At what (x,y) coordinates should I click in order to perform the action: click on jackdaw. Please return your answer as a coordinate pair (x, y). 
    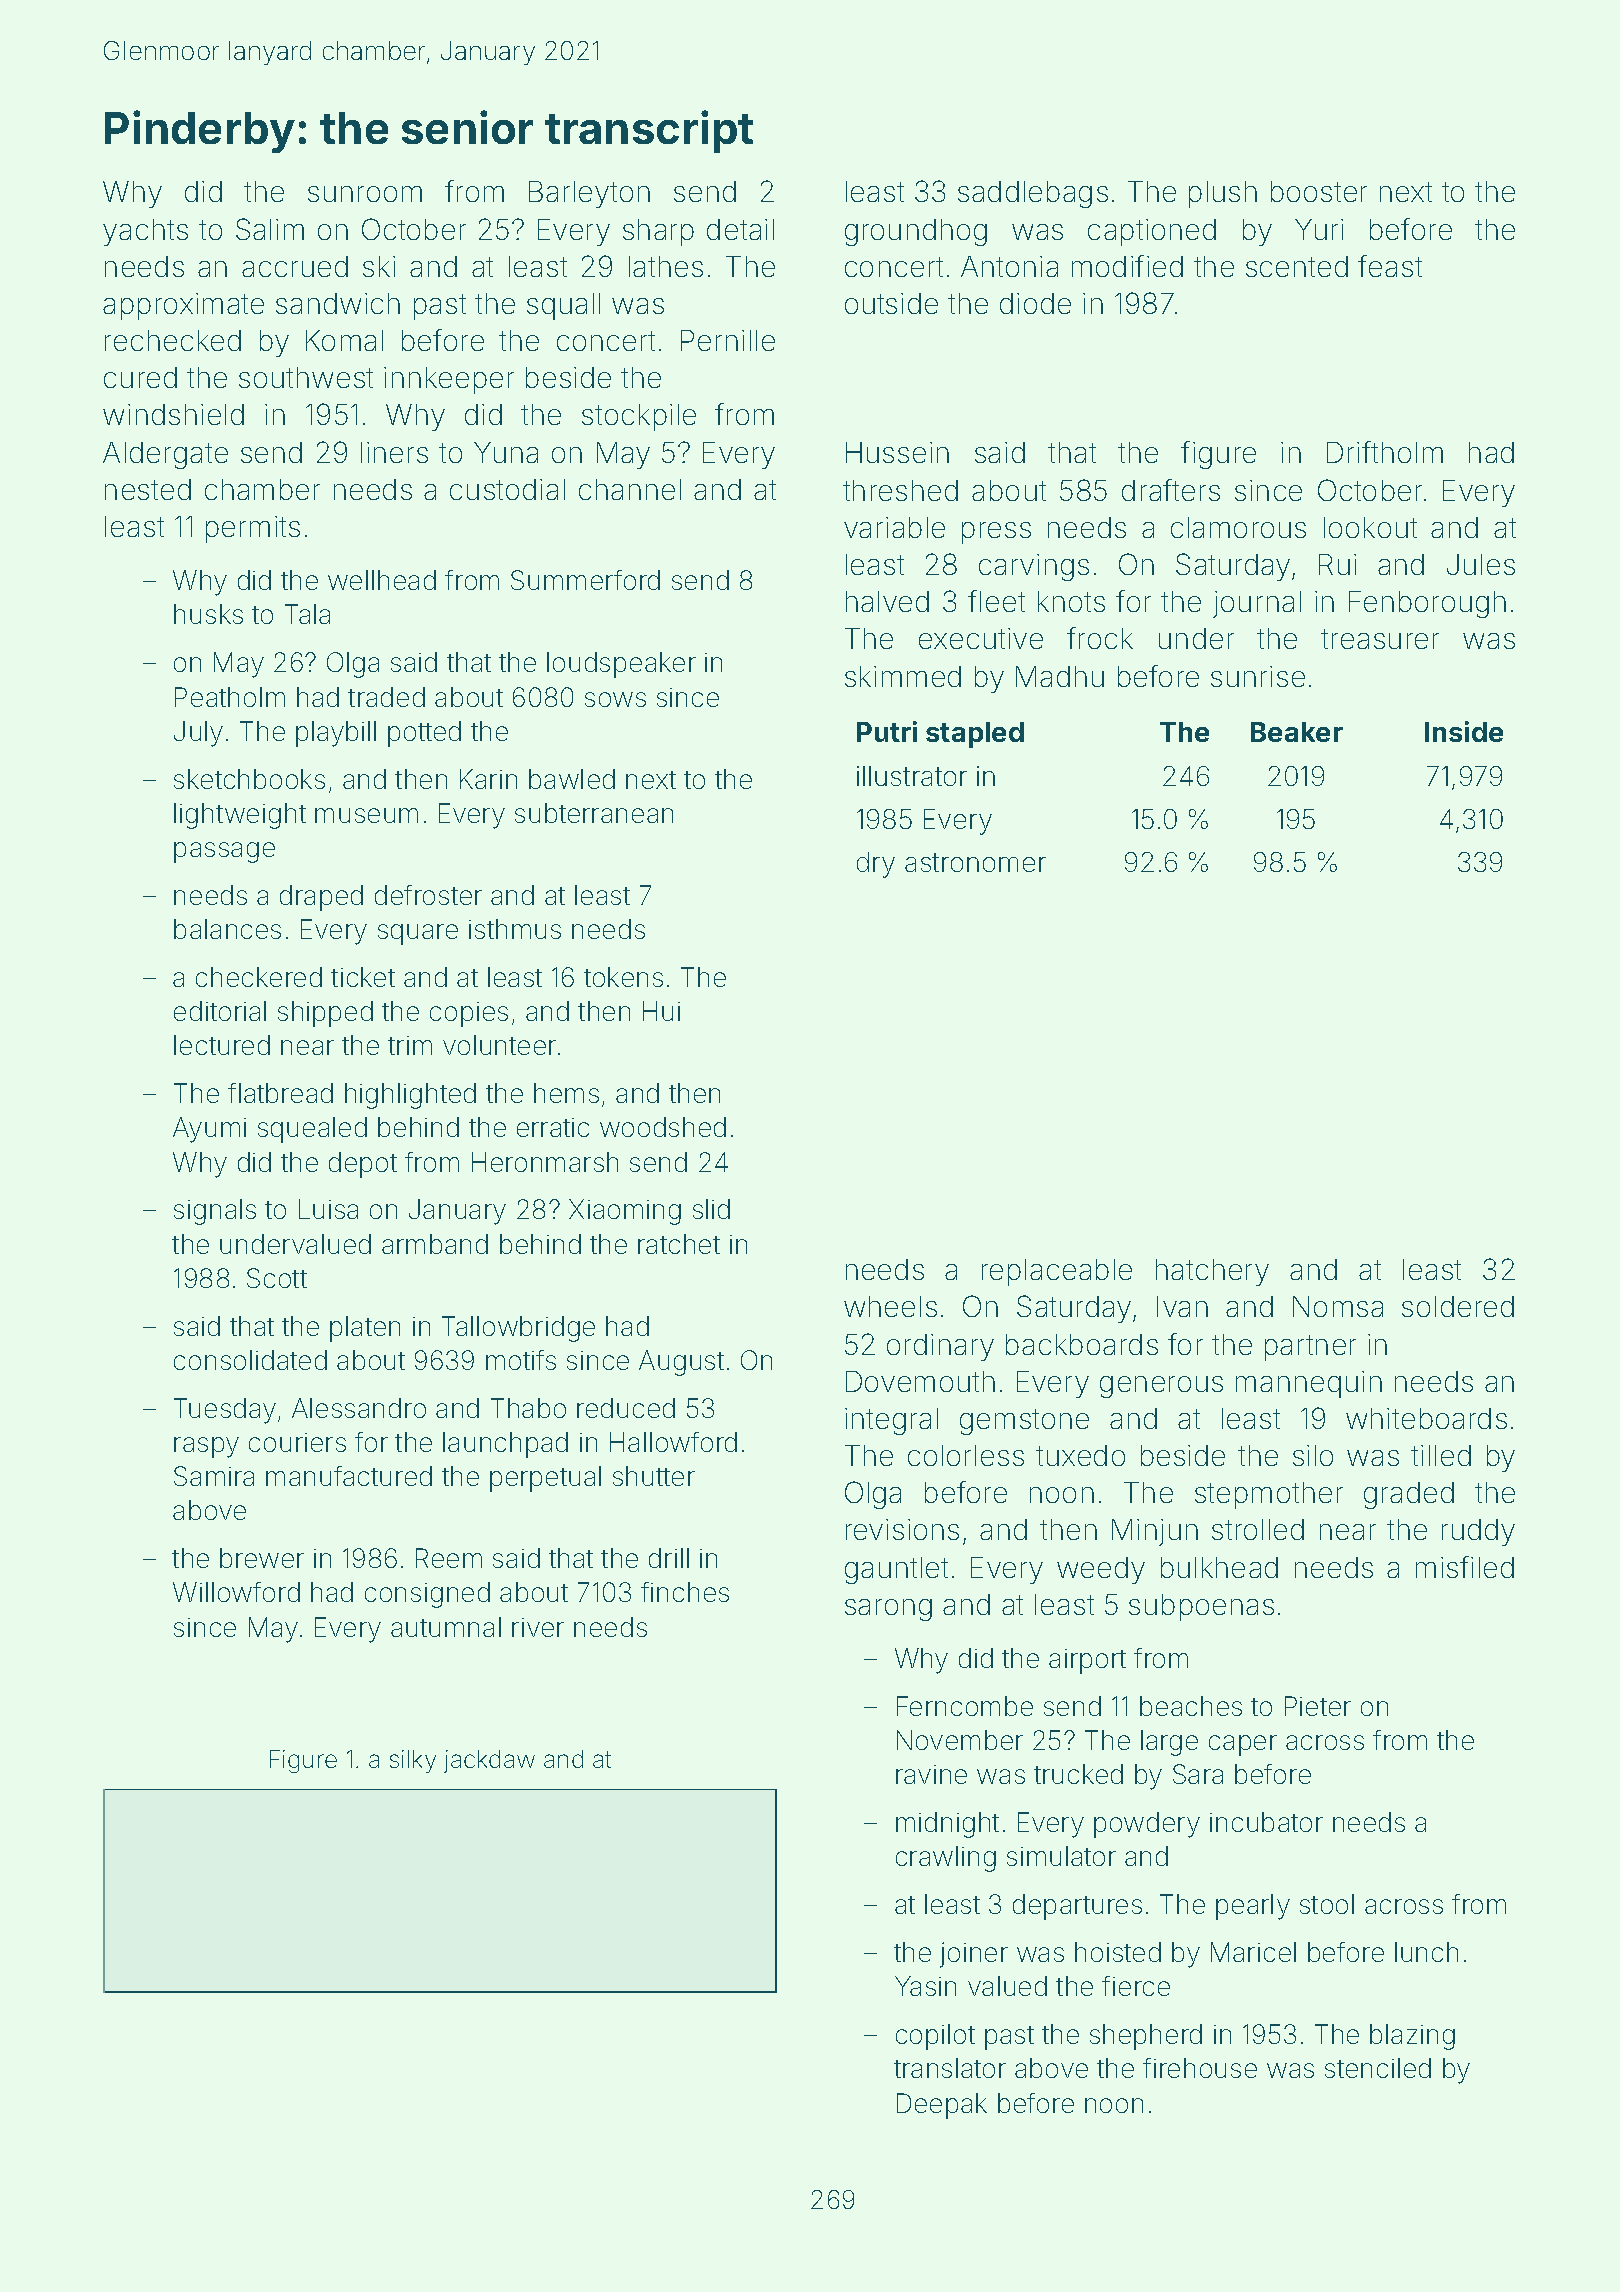
    Looking at the image, I should click on (489, 1761).
